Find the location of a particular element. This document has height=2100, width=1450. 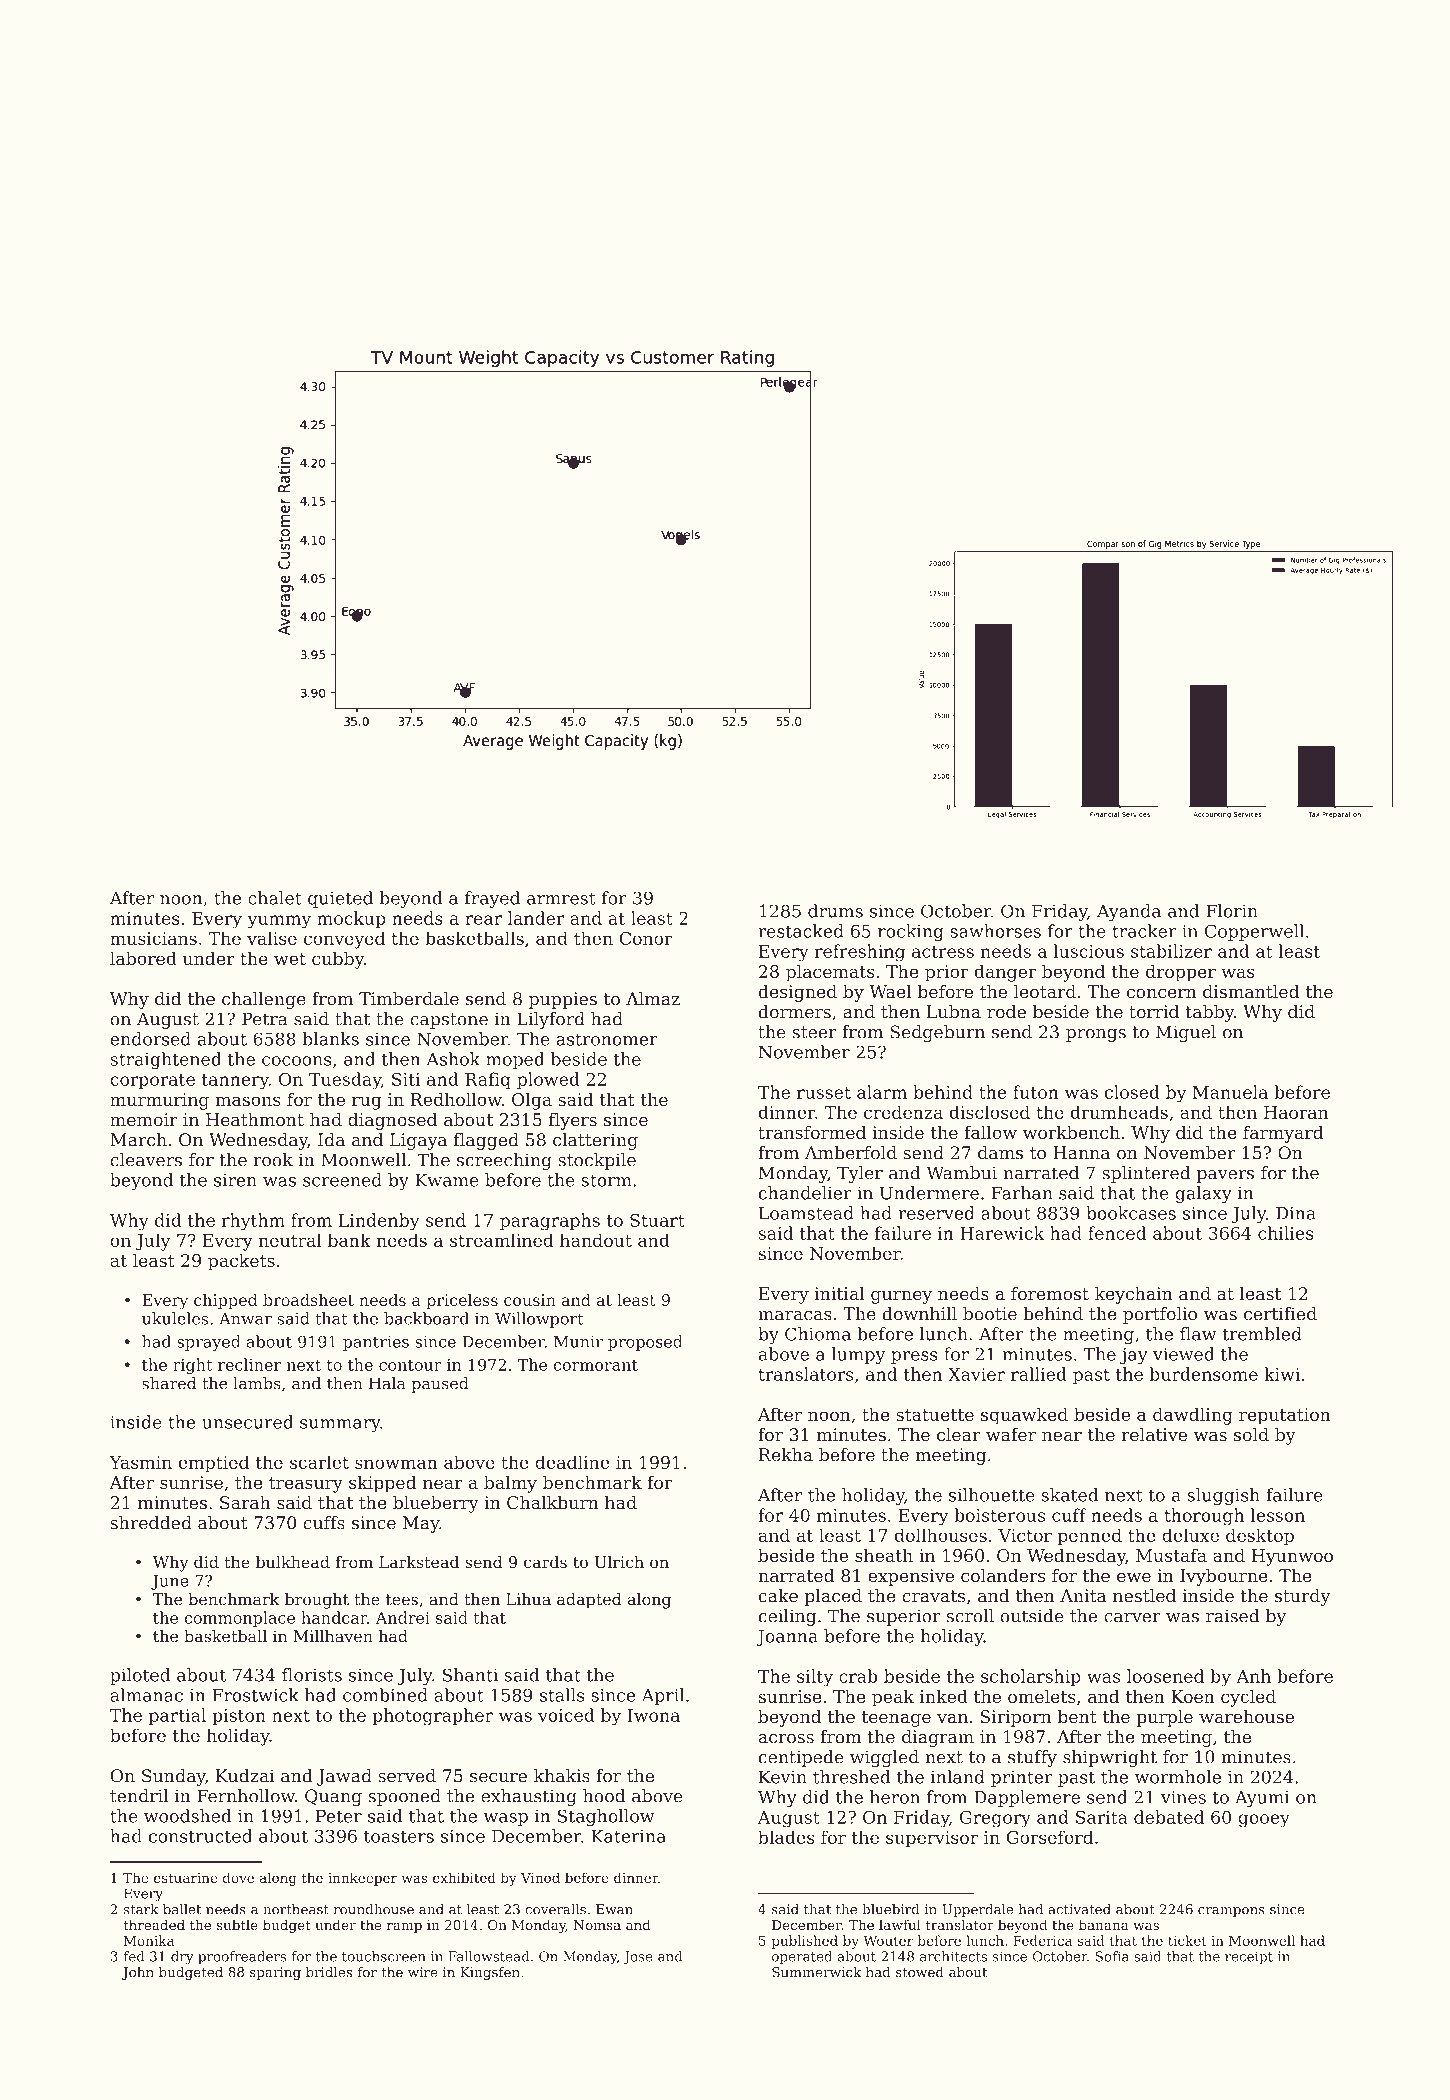

lumpy is located at coordinates (858, 1356).
